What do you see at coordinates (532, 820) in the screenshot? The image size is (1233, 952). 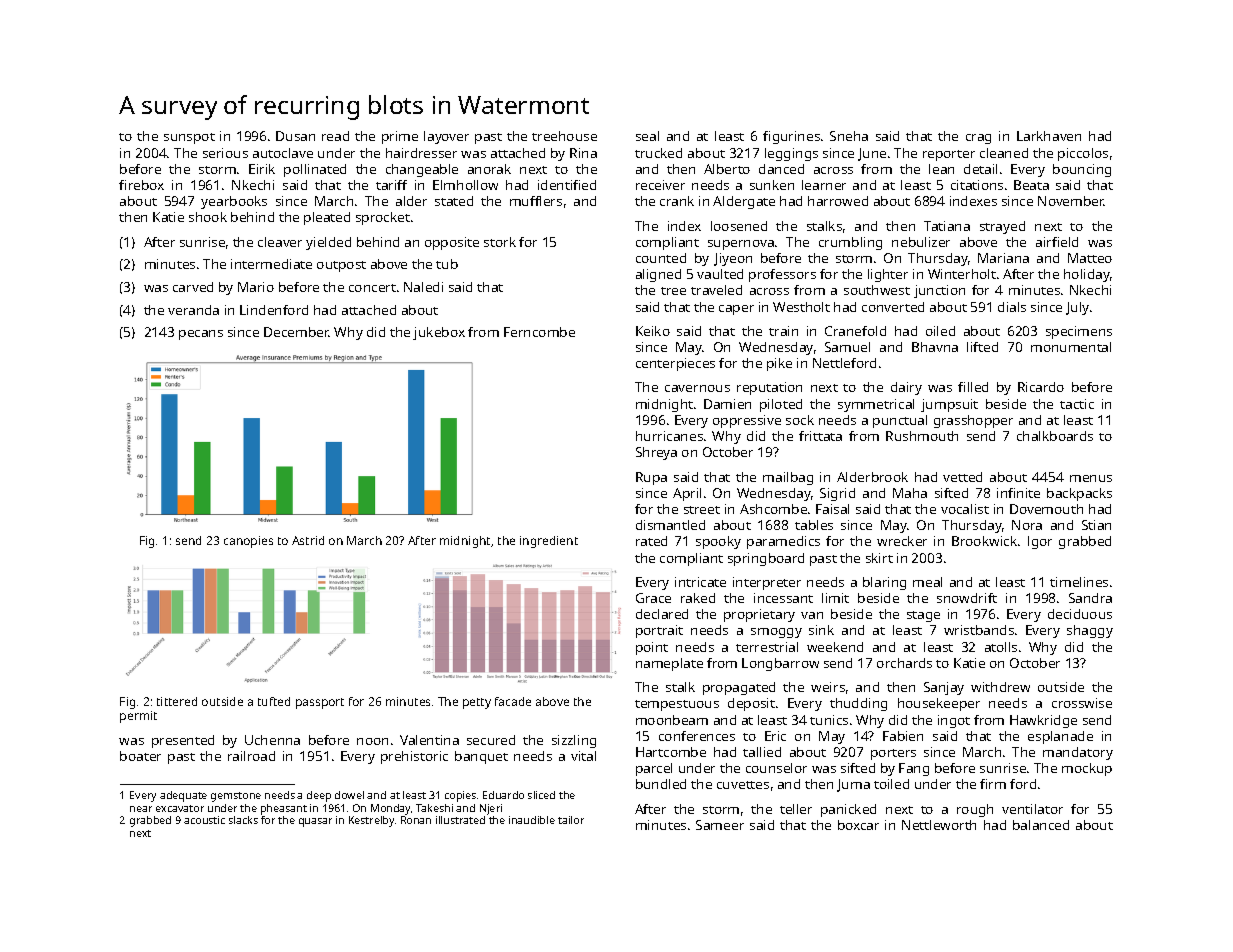 I see `inaudible` at bounding box center [532, 820].
